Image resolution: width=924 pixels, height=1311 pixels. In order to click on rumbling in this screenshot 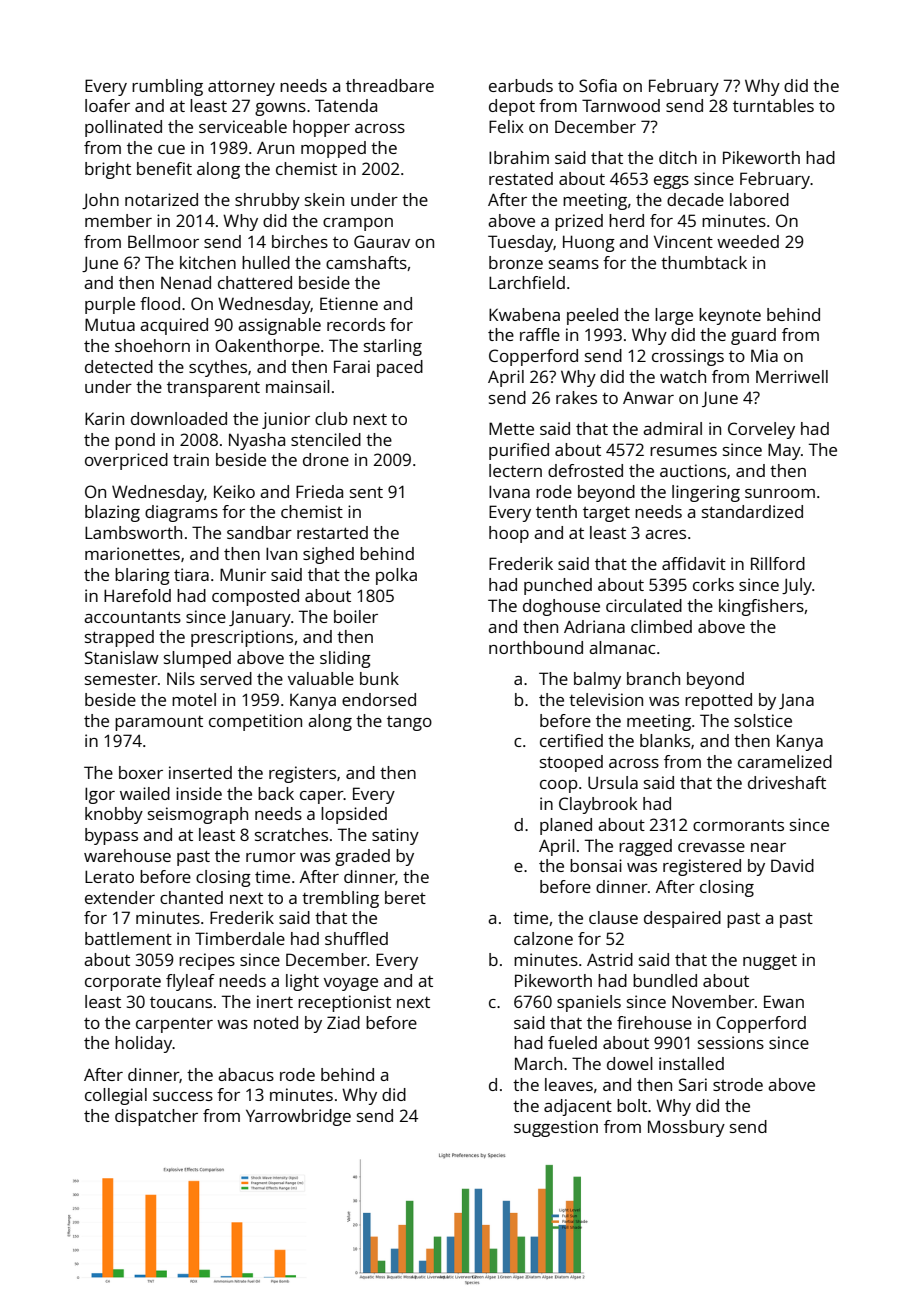, I will do `click(167, 87)`.
